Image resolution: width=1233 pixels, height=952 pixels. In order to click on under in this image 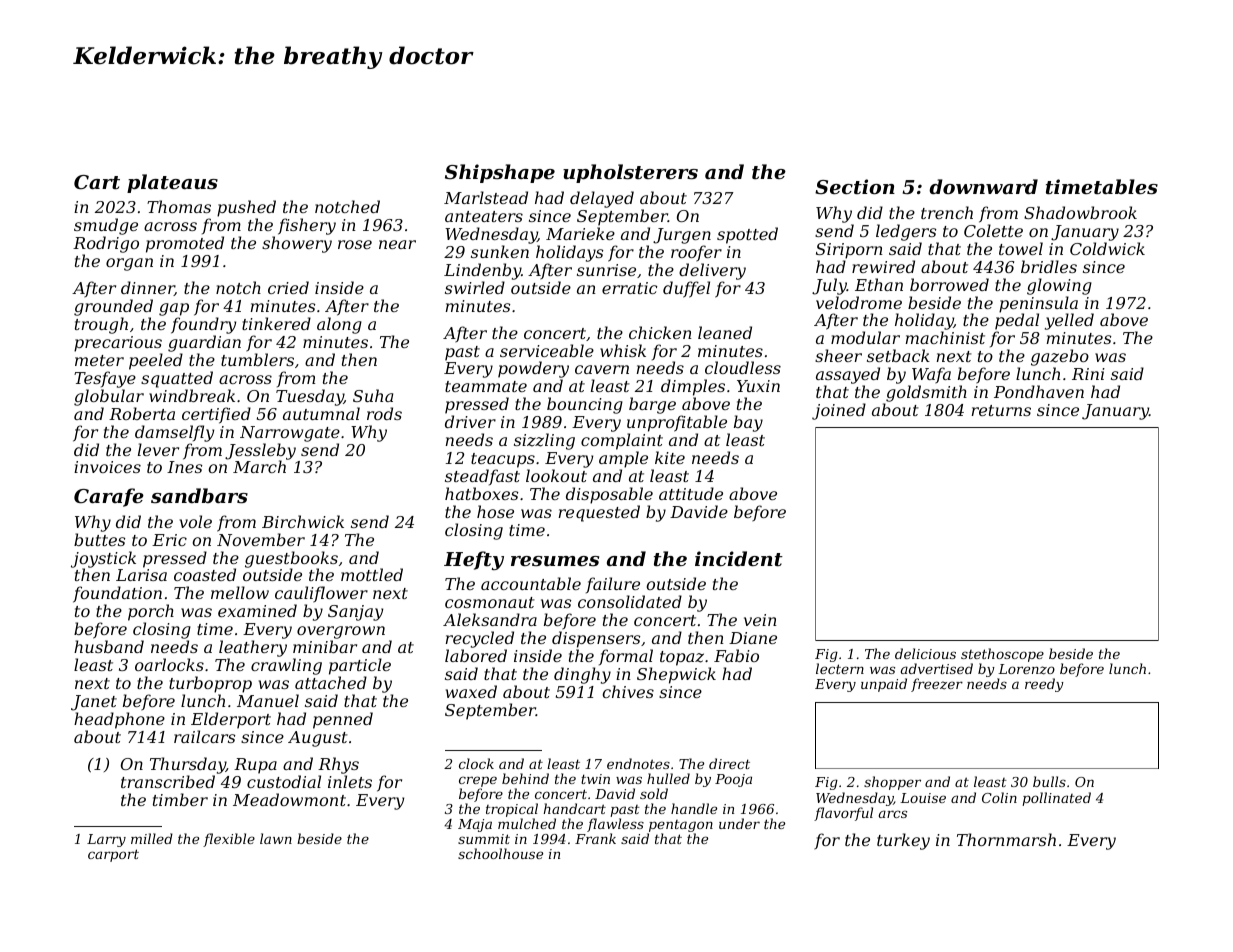, I will do `click(739, 823)`.
